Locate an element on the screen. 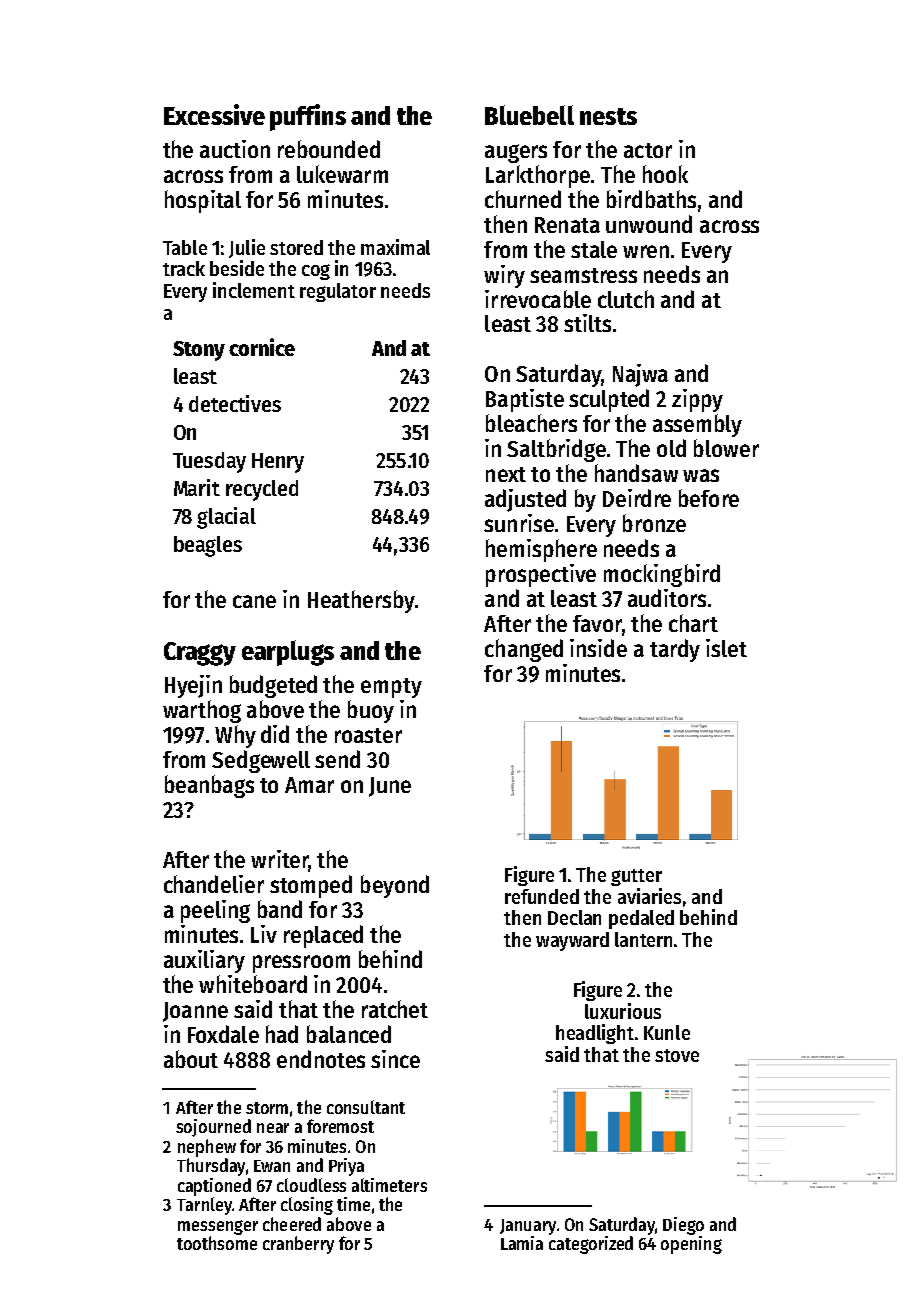 This screenshot has width=924, height=1311. zippy is located at coordinates (697, 400).
